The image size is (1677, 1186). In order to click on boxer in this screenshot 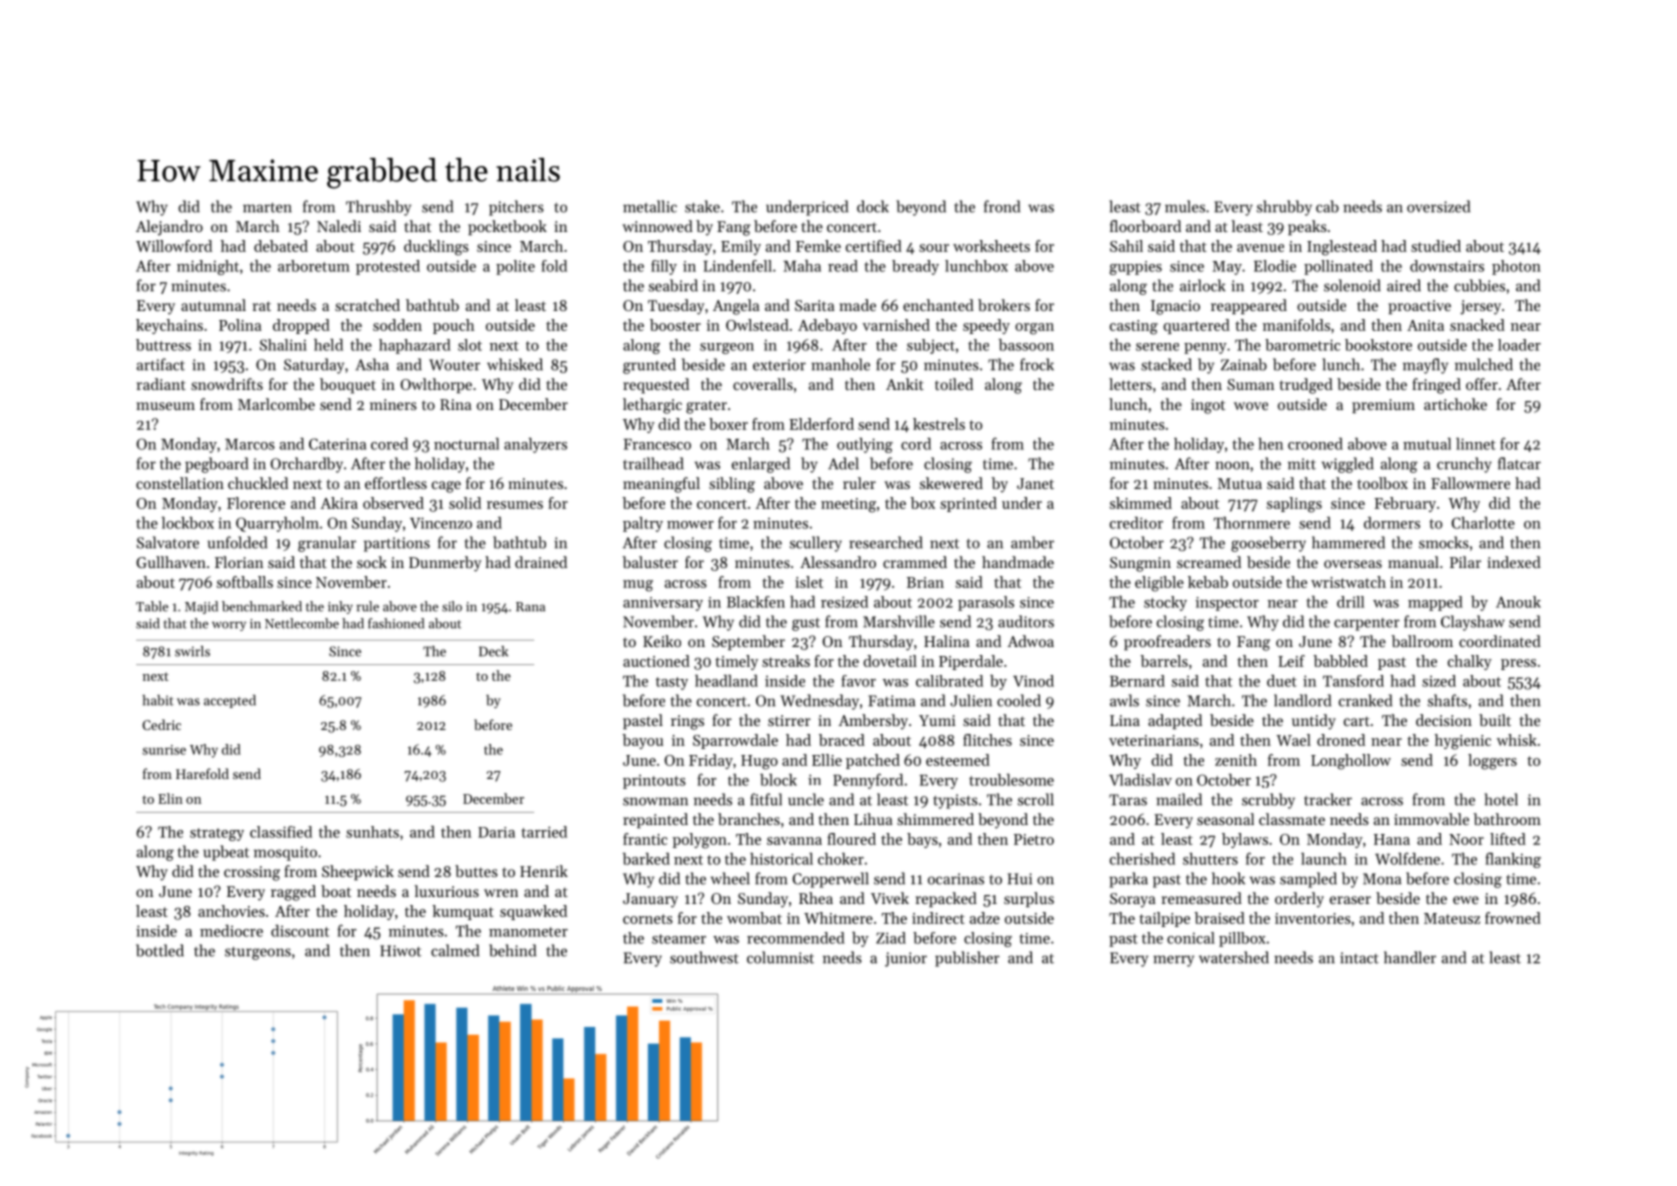, I will do `click(728, 424)`.
